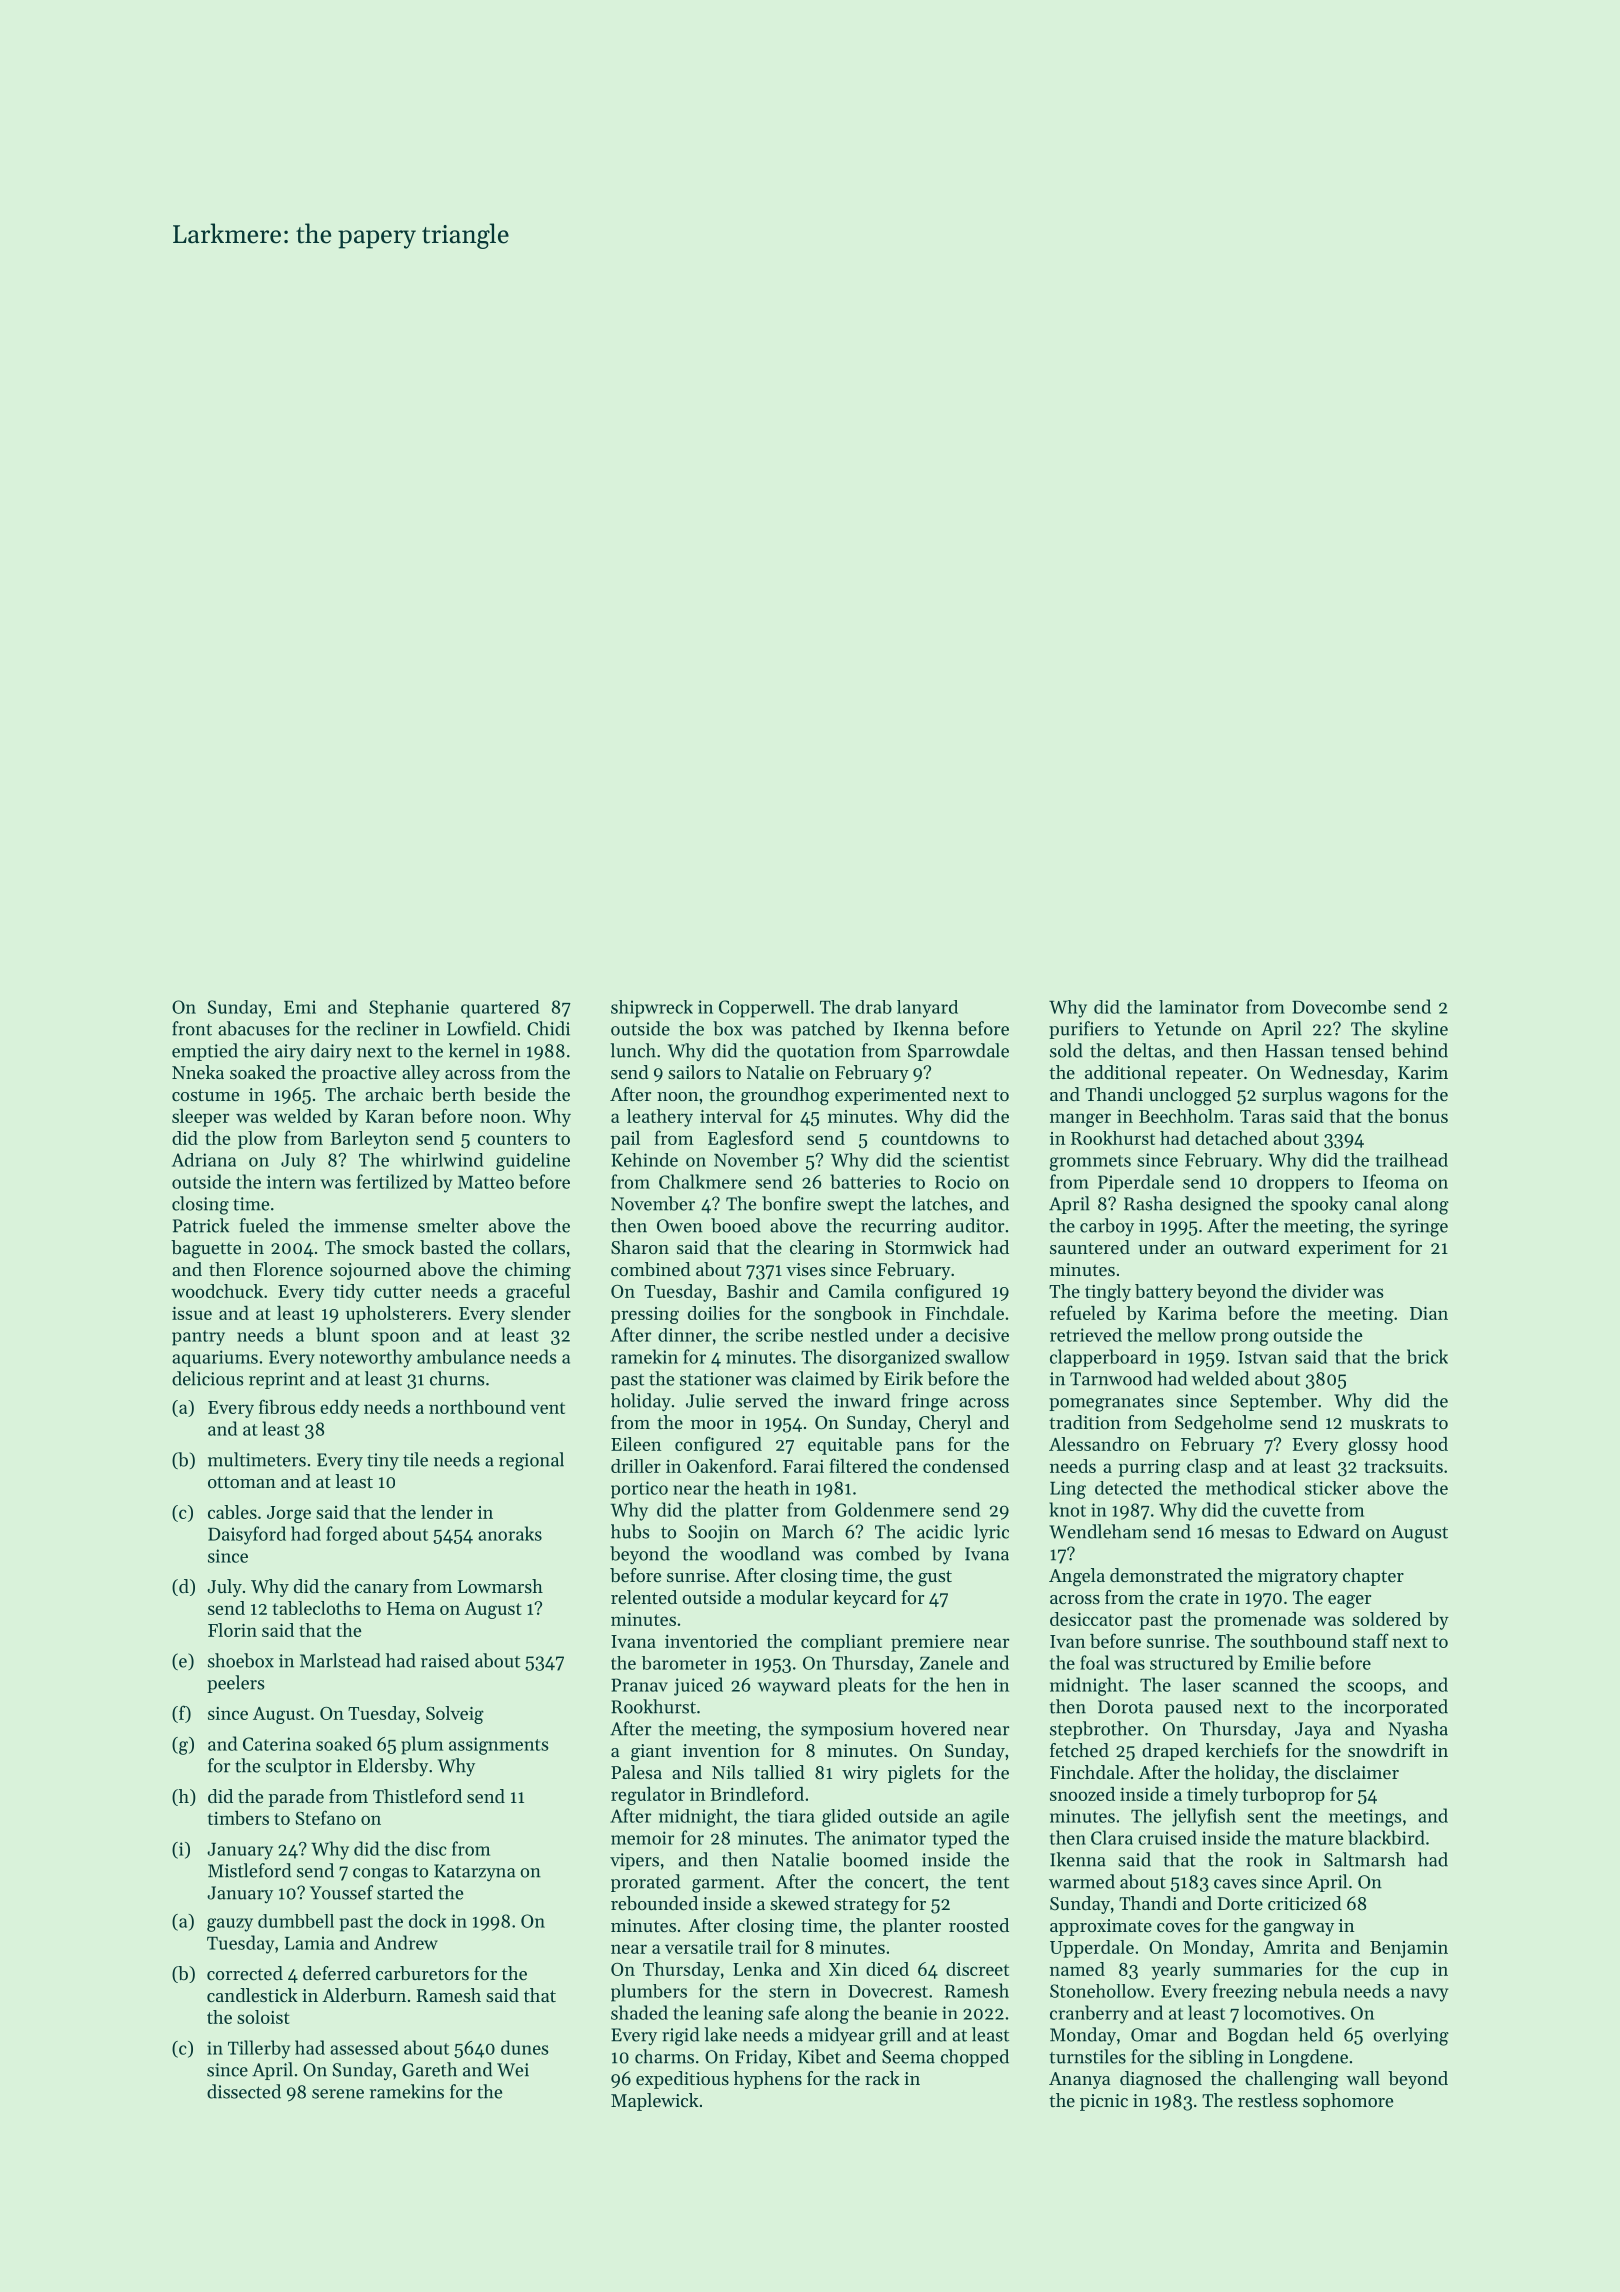 The height and width of the page is (2292, 1620). Describe the element at coordinates (1348, 2102) in the page. I see `sophomore` at that location.
